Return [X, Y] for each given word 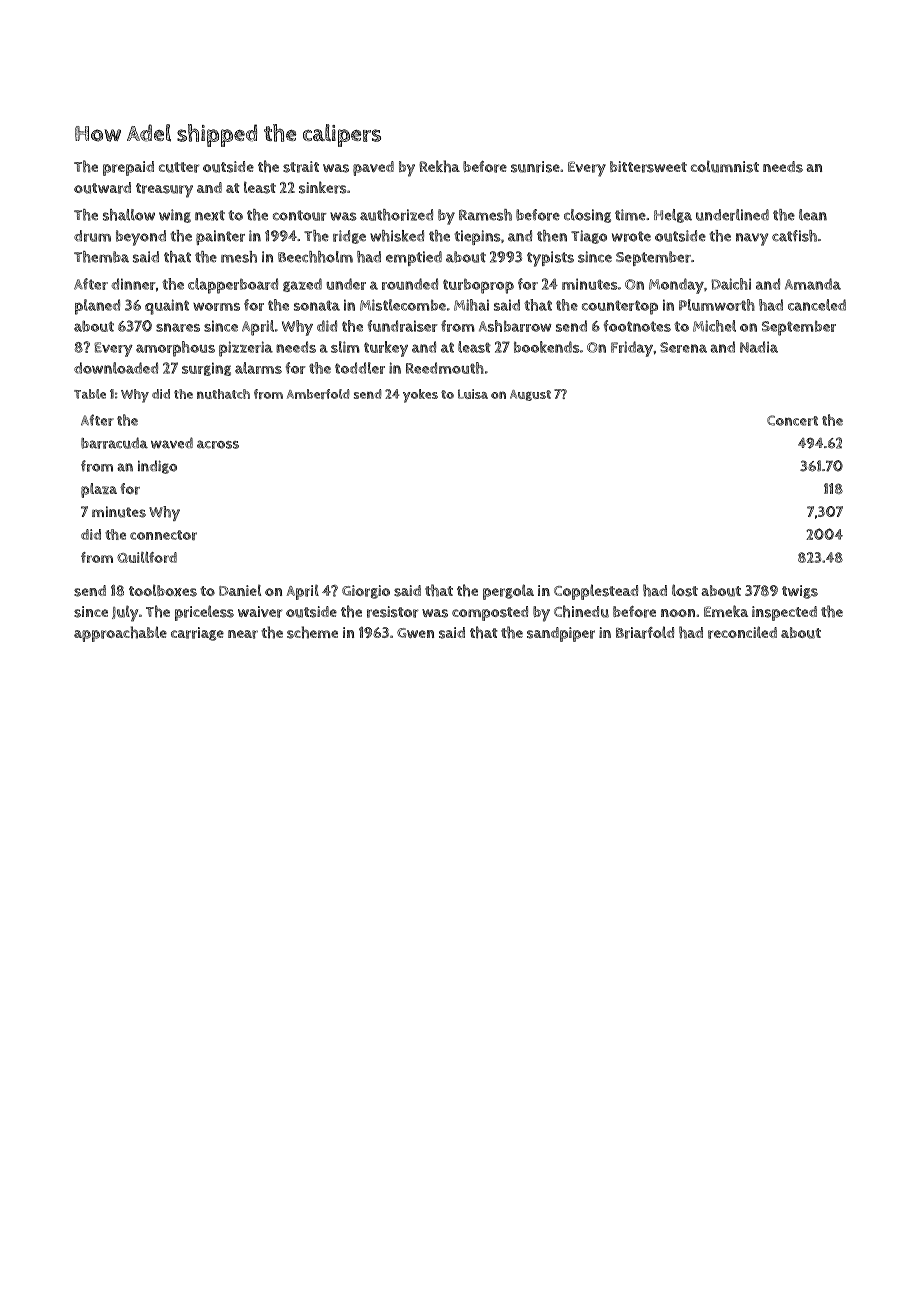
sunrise [535, 167]
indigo [157, 467]
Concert [792, 420]
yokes [420, 396]
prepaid [128, 168]
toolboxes [163, 591]
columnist [725, 167]
